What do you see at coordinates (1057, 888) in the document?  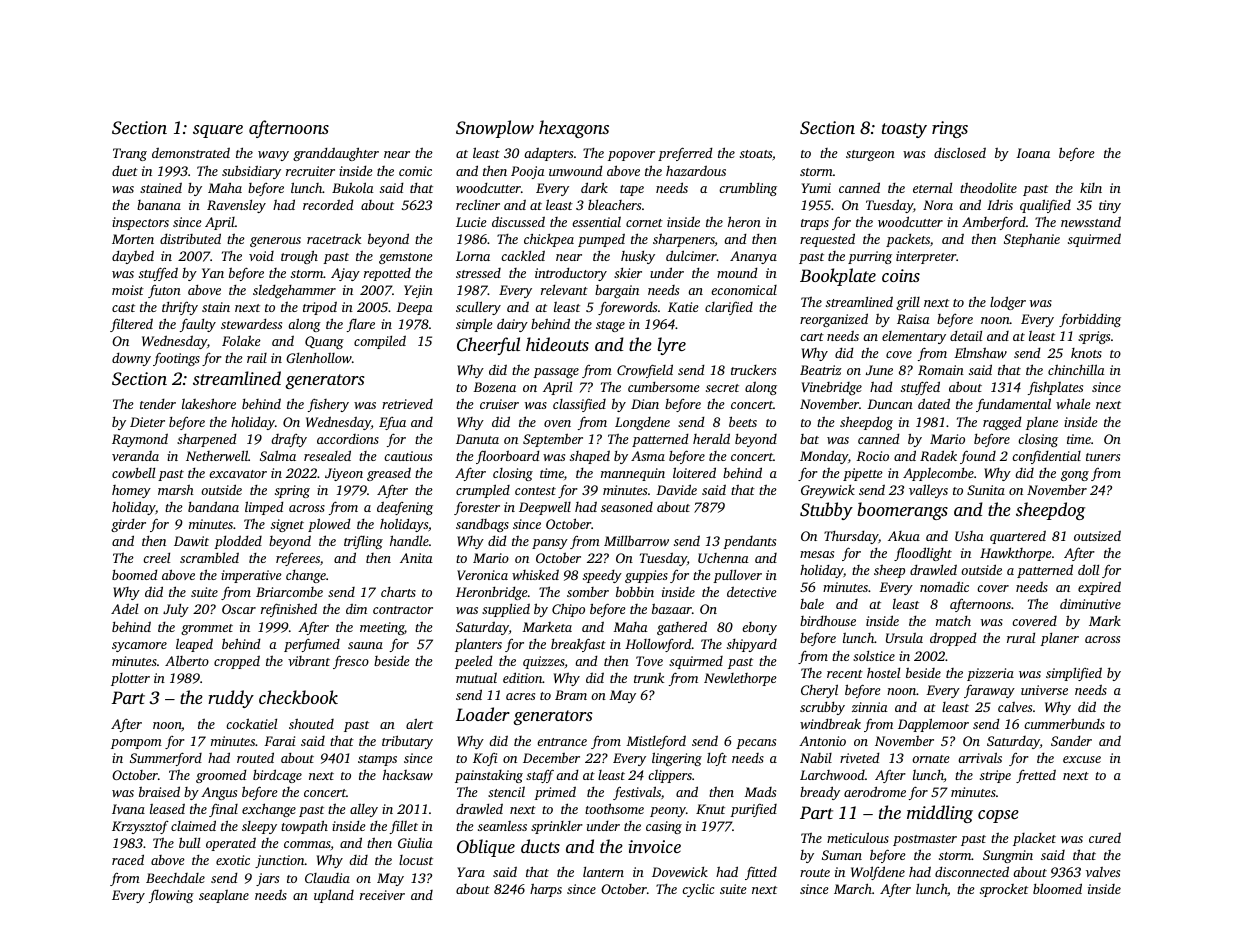 I see `bloomed` at bounding box center [1057, 888].
